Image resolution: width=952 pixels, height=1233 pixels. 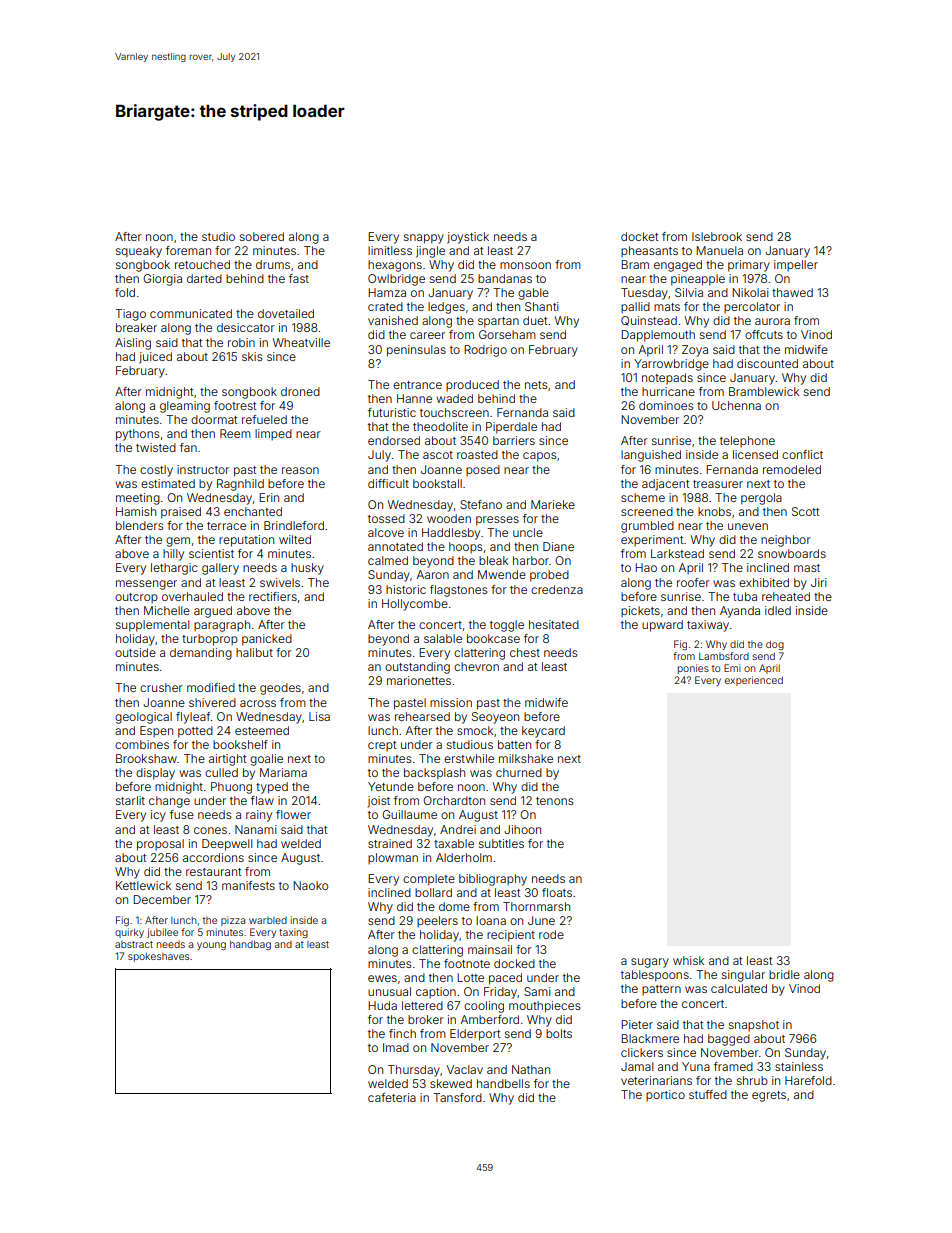 What do you see at coordinates (388, 560) in the screenshot?
I see `calmed` at bounding box center [388, 560].
